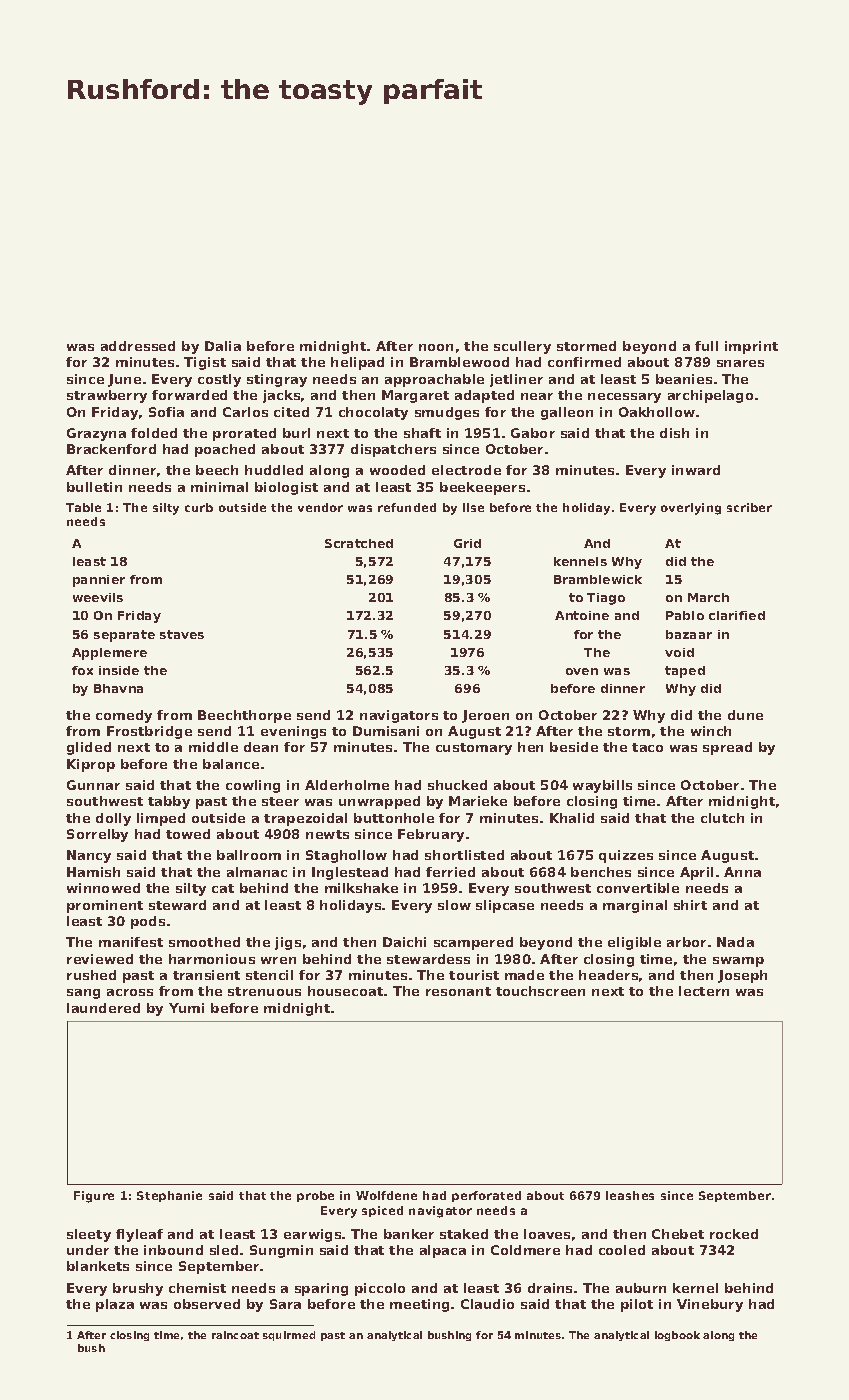 The height and width of the image is (1400, 849). I want to click on dish, so click(674, 433).
